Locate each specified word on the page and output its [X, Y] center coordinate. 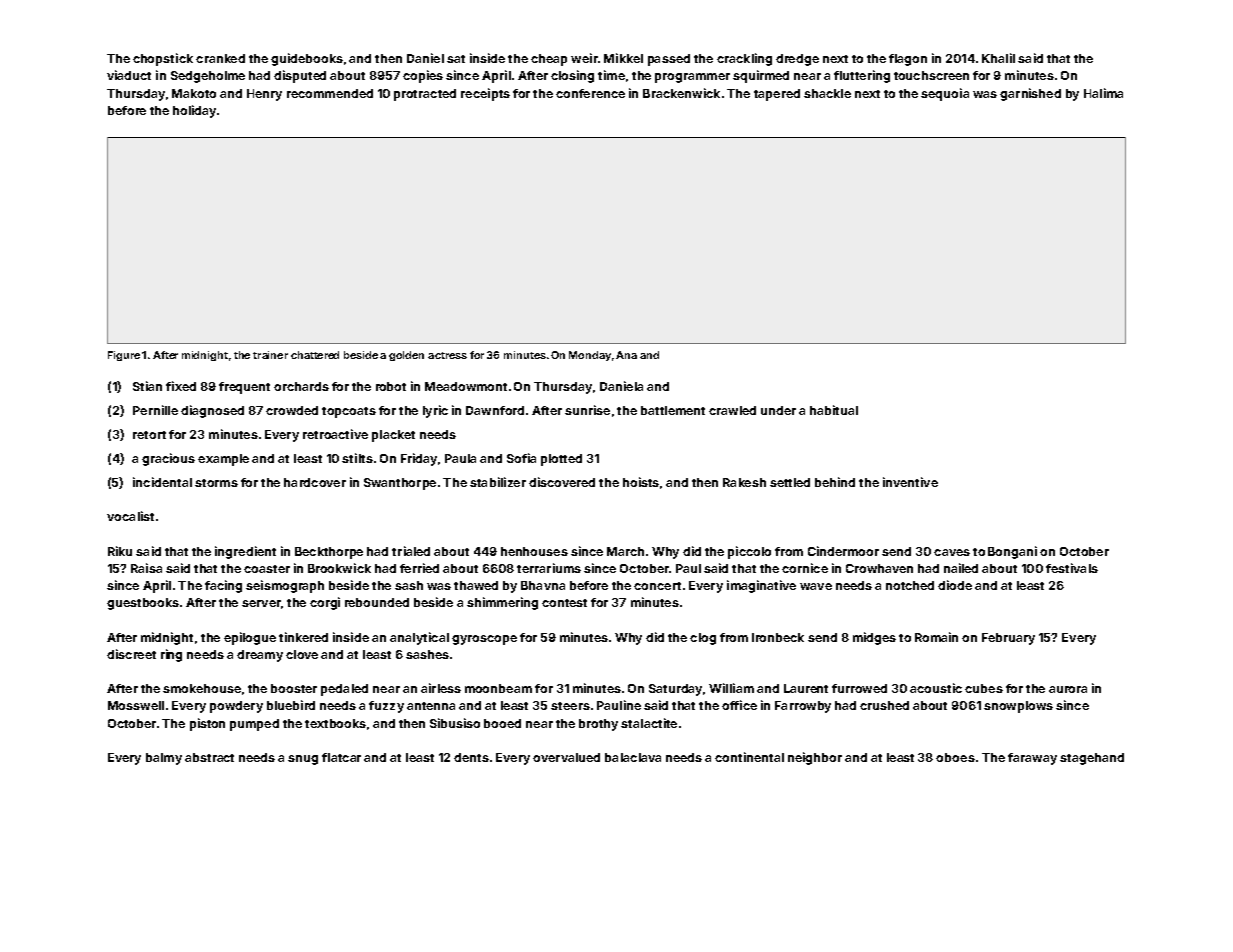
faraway [1032, 759]
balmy [164, 759]
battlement [673, 410]
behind [835, 482]
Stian [147, 386]
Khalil [998, 58]
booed [502, 723]
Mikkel [623, 58]
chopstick [163, 59]
